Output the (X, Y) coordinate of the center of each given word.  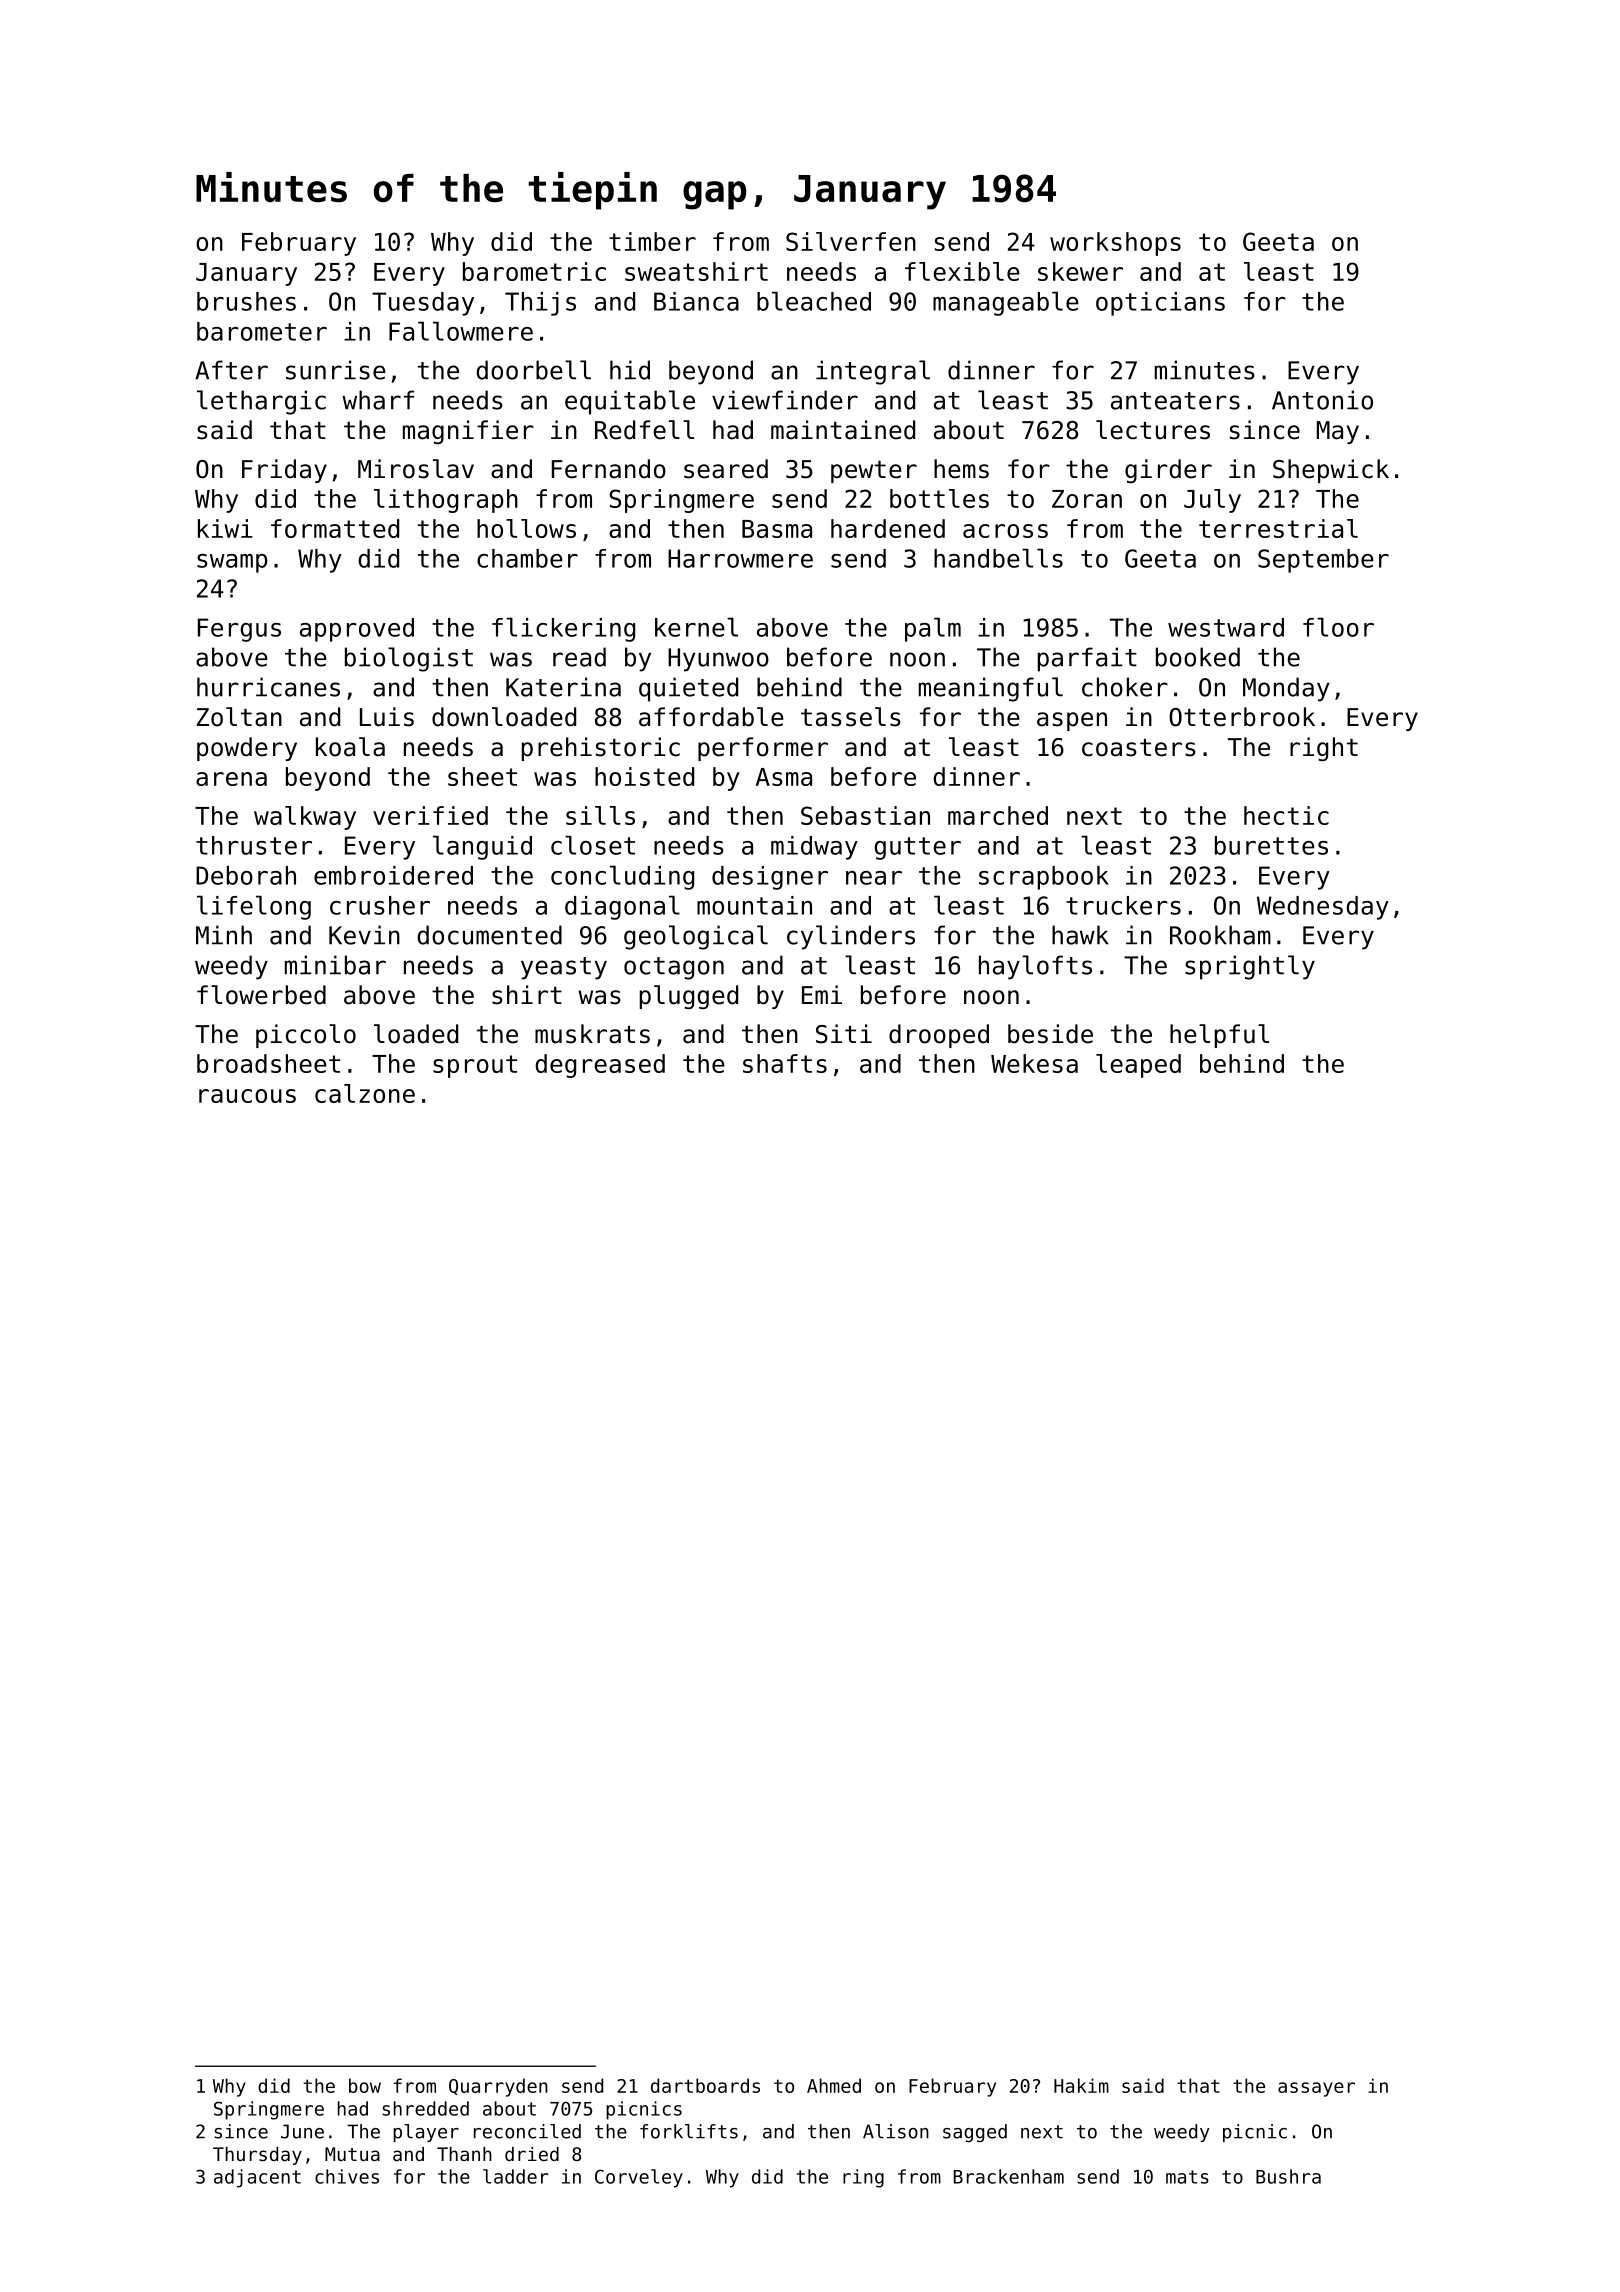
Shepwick (1331, 471)
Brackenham (1009, 2176)
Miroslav (416, 469)
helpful (1219, 1036)
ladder (516, 2176)
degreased (600, 1066)
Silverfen (851, 241)
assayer (1316, 2089)
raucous (247, 1096)
